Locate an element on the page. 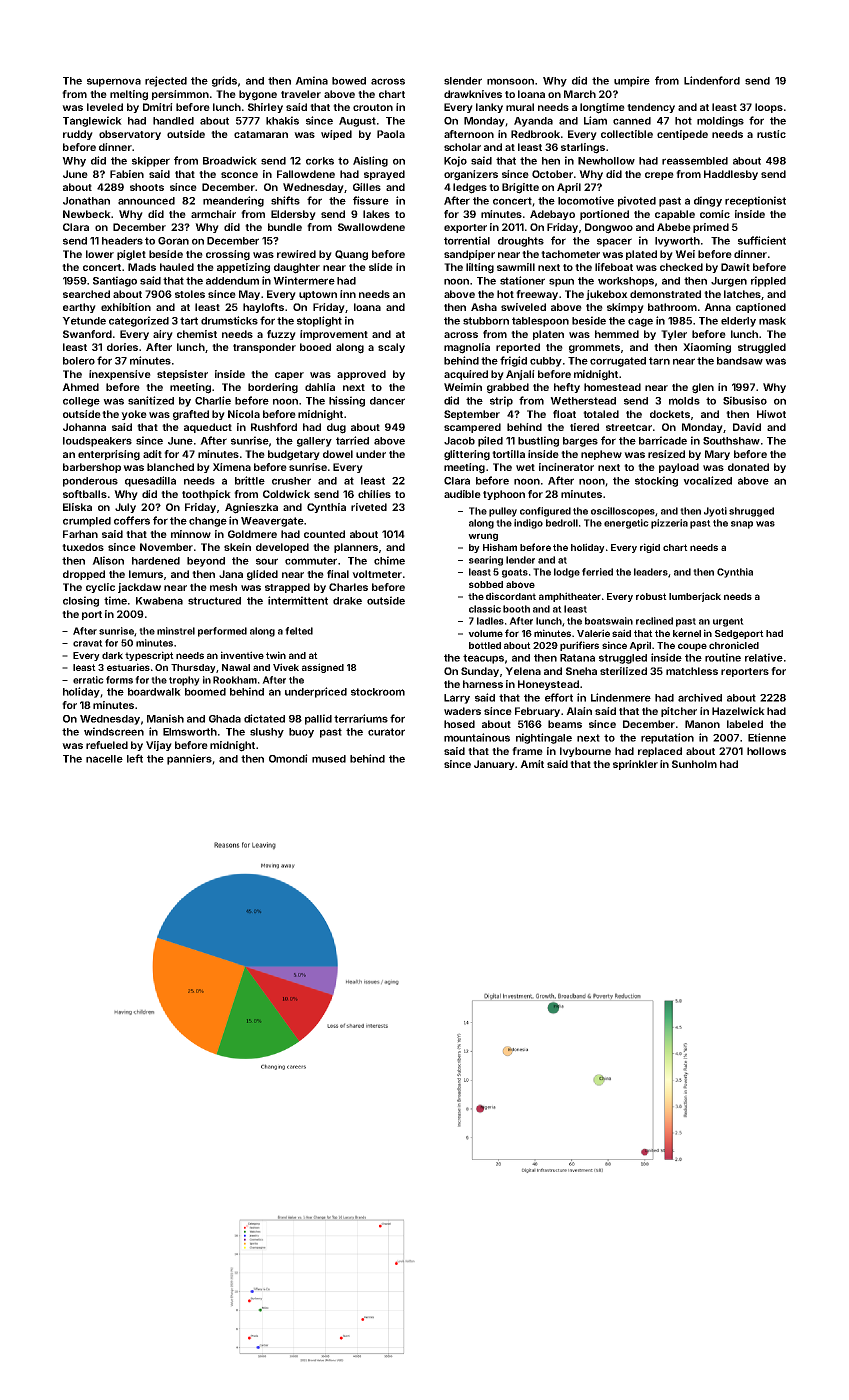 The image size is (849, 1400). Charlie is located at coordinates (213, 400).
